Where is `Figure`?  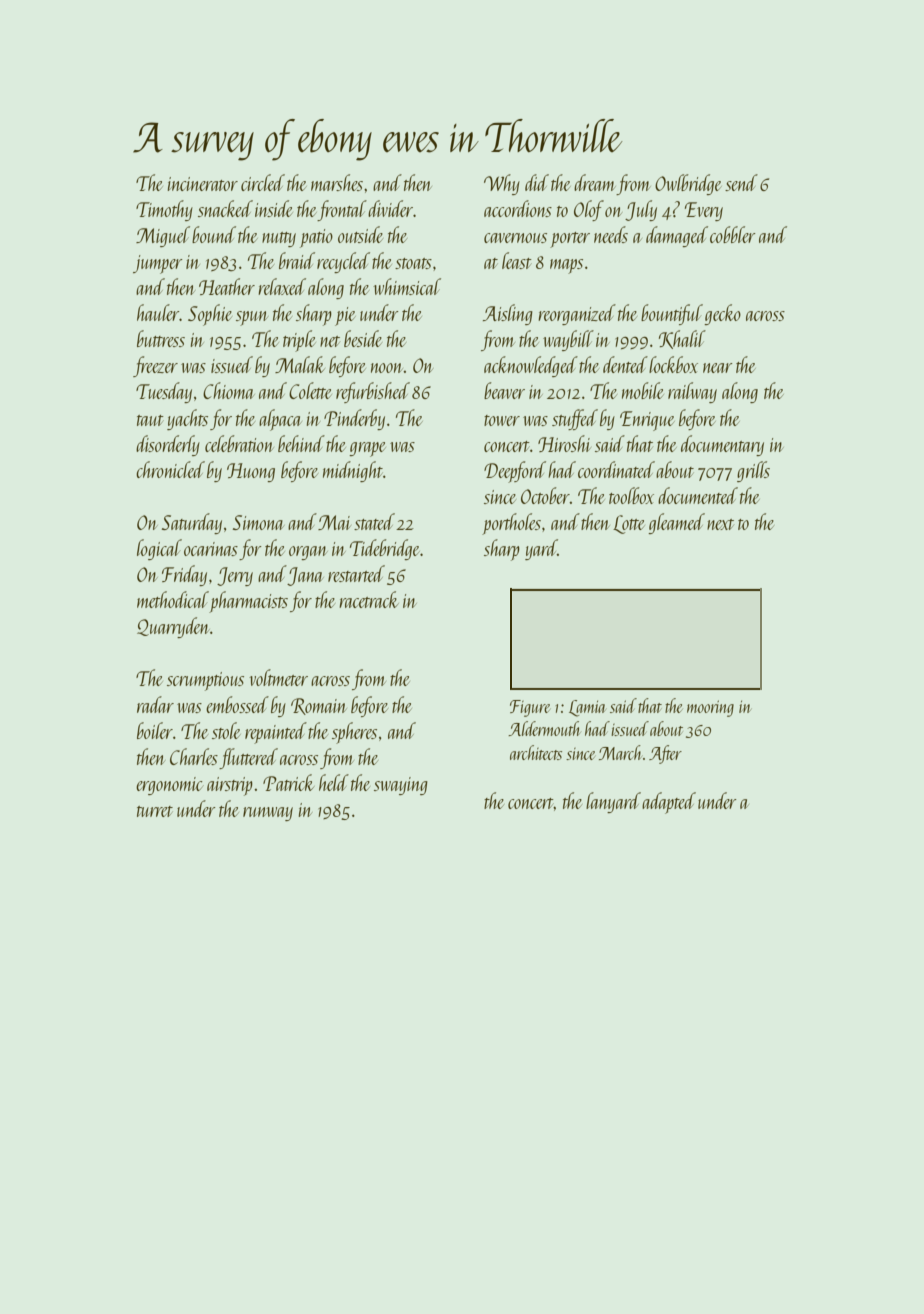 Figure is located at coordinates (530, 708).
